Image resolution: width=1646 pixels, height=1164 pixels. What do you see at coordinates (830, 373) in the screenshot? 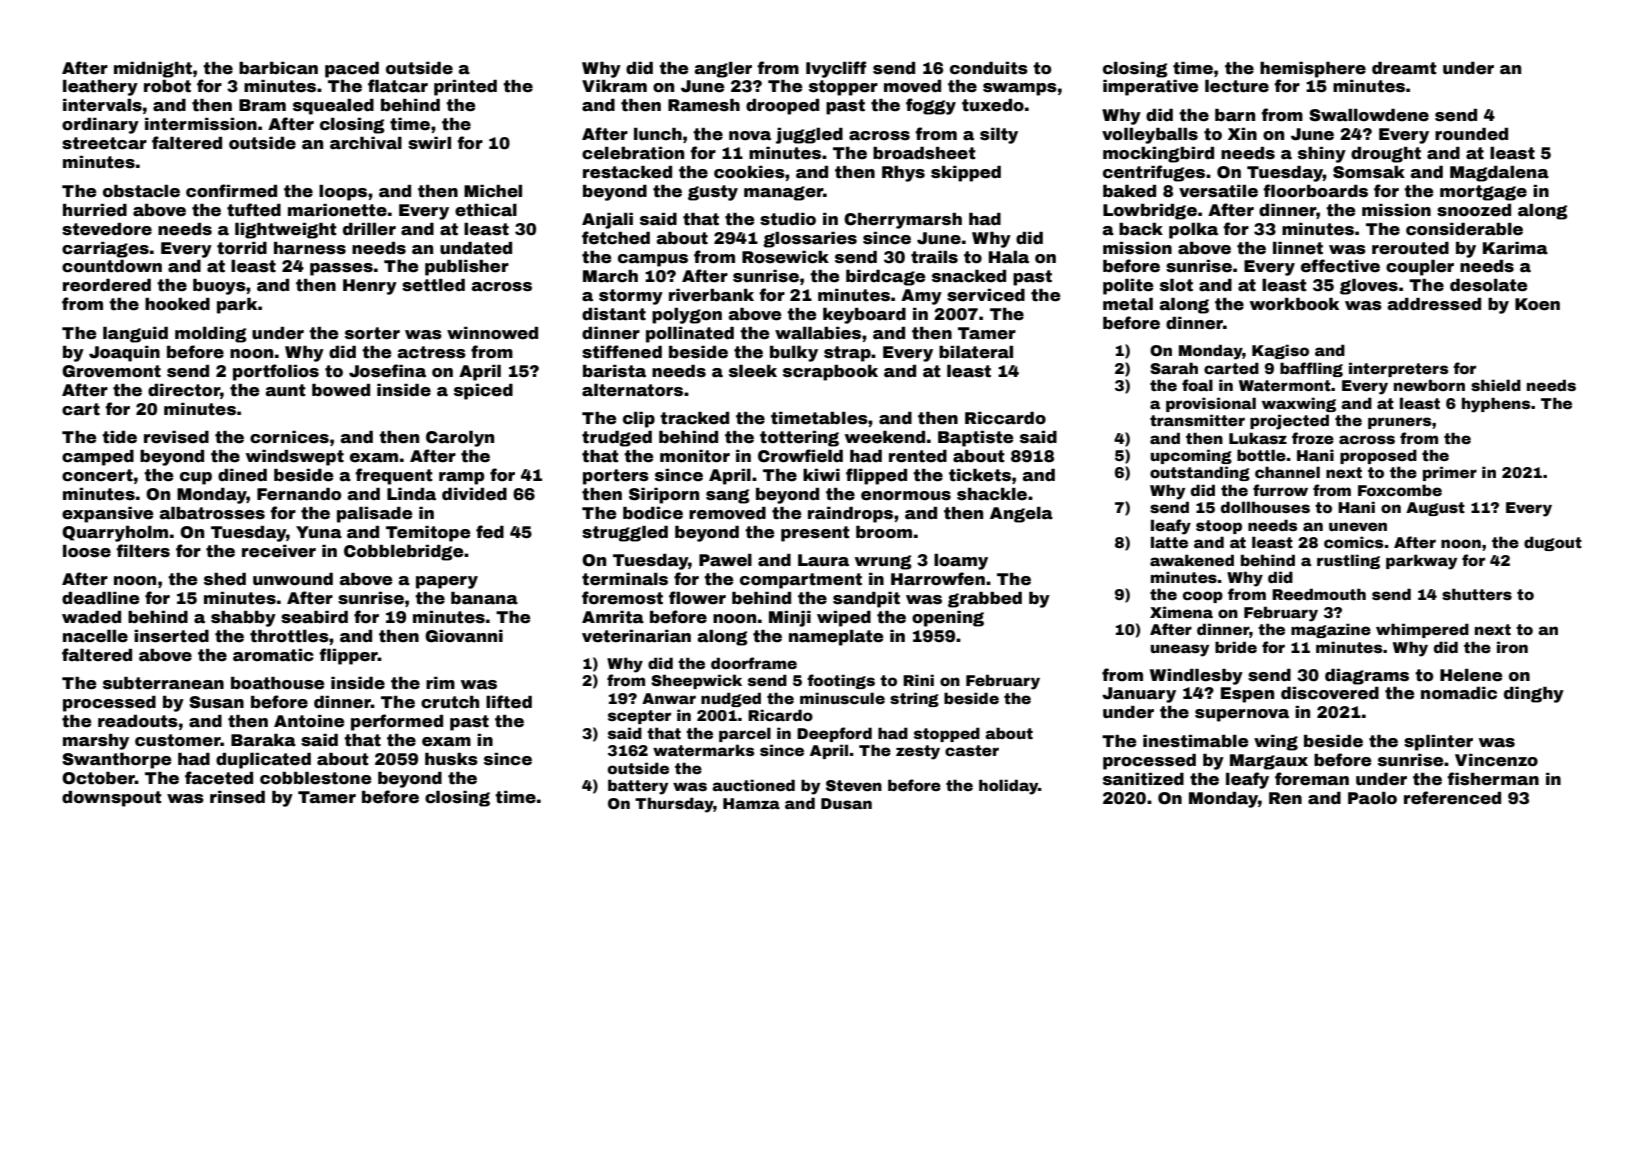
I see `scrapbook` at bounding box center [830, 373].
